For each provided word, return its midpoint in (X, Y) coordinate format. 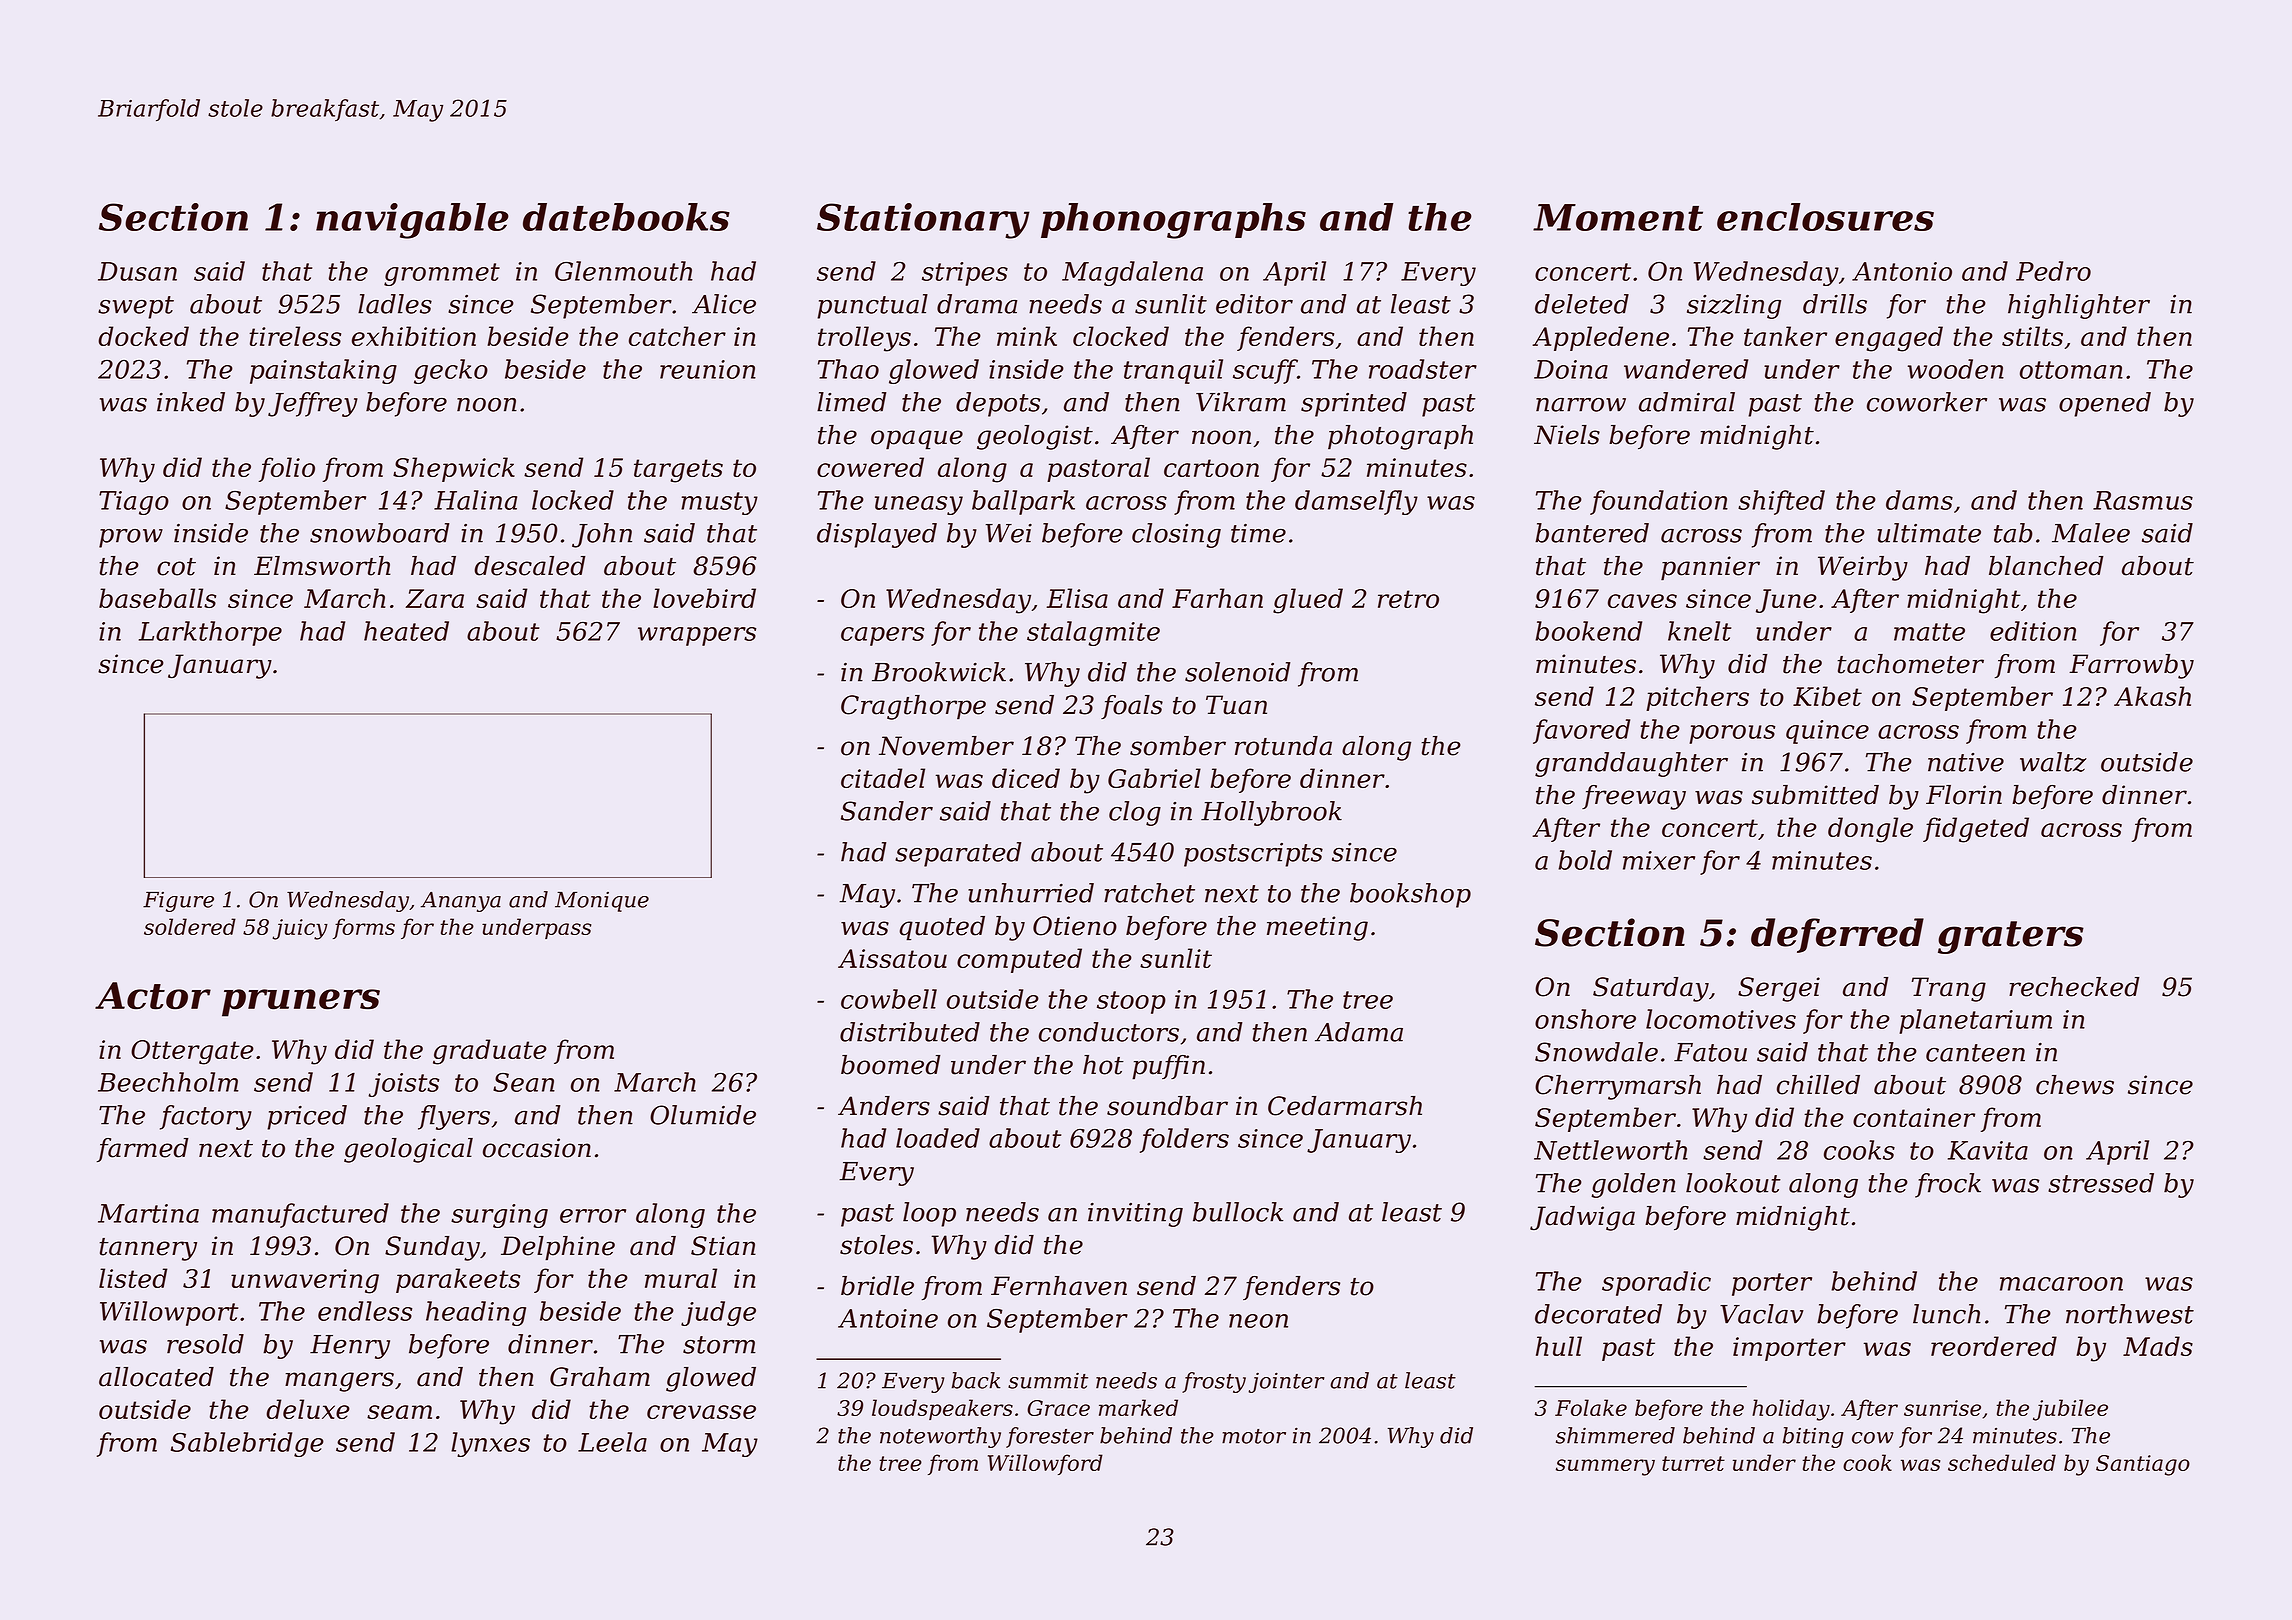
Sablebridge (247, 1444)
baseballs (157, 598)
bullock (1238, 1212)
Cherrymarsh (1618, 1087)
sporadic (1656, 1283)
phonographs (1173, 221)
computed (1019, 960)
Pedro (2053, 271)
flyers (454, 1117)
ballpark (1023, 502)
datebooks (626, 217)
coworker (1927, 402)
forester (1050, 1437)
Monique (602, 902)
